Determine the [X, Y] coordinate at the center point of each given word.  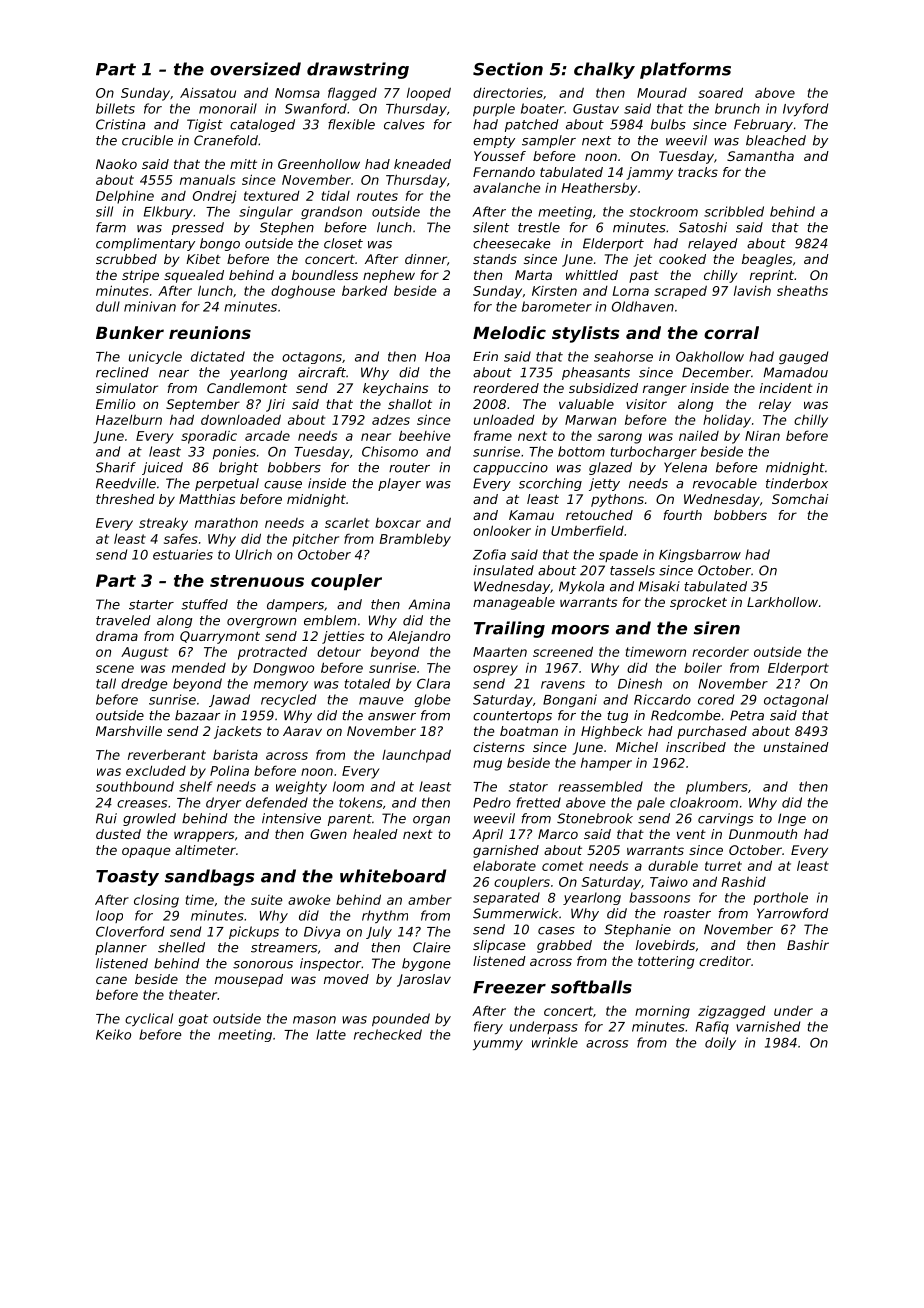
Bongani [570, 700]
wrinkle [555, 1042]
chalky [604, 70]
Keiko [113, 1034]
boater [542, 108]
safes [181, 538]
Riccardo [662, 699]
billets [115, 108]
